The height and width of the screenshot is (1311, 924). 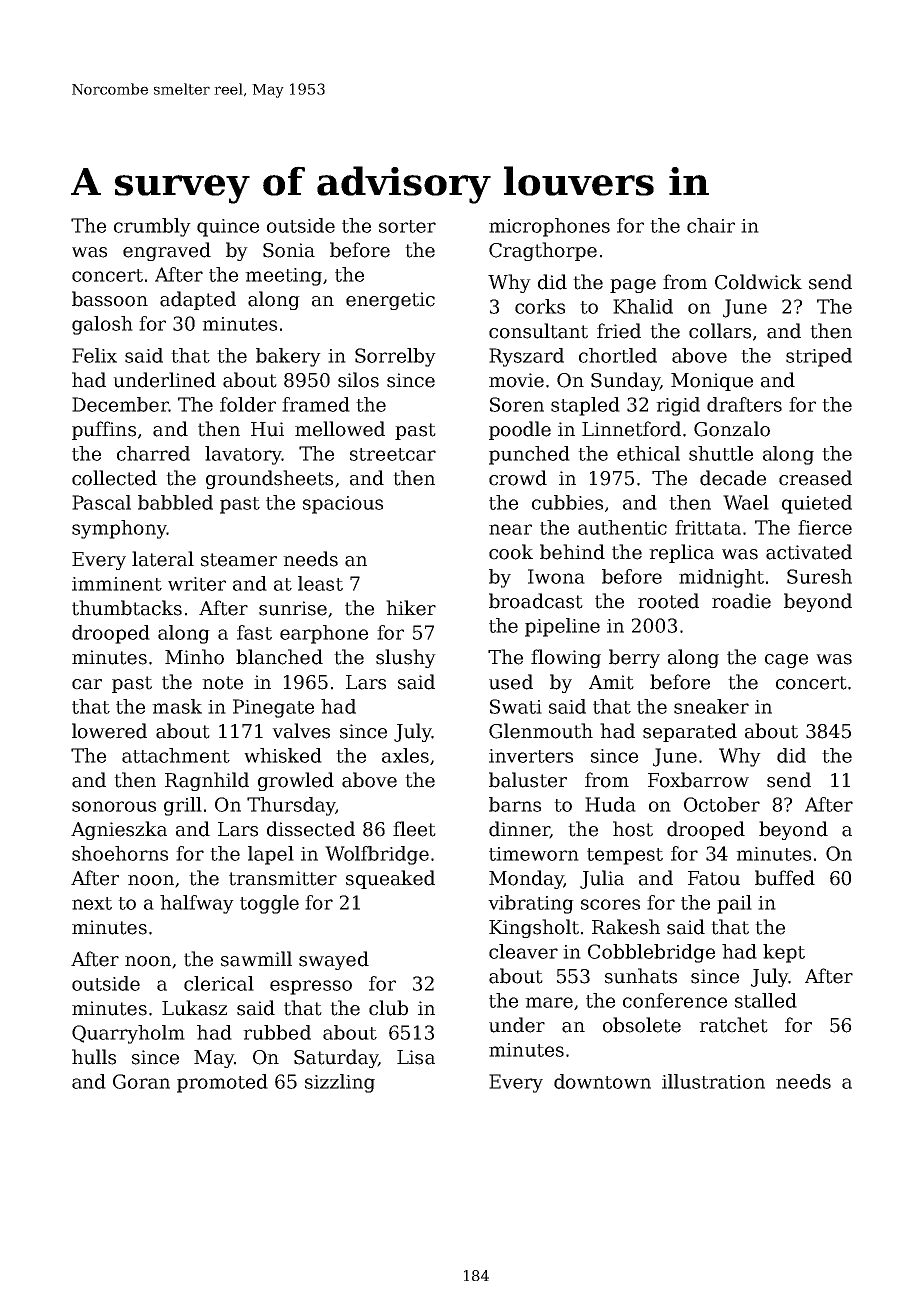 I want to click on next, so click(x=92, y=903).
